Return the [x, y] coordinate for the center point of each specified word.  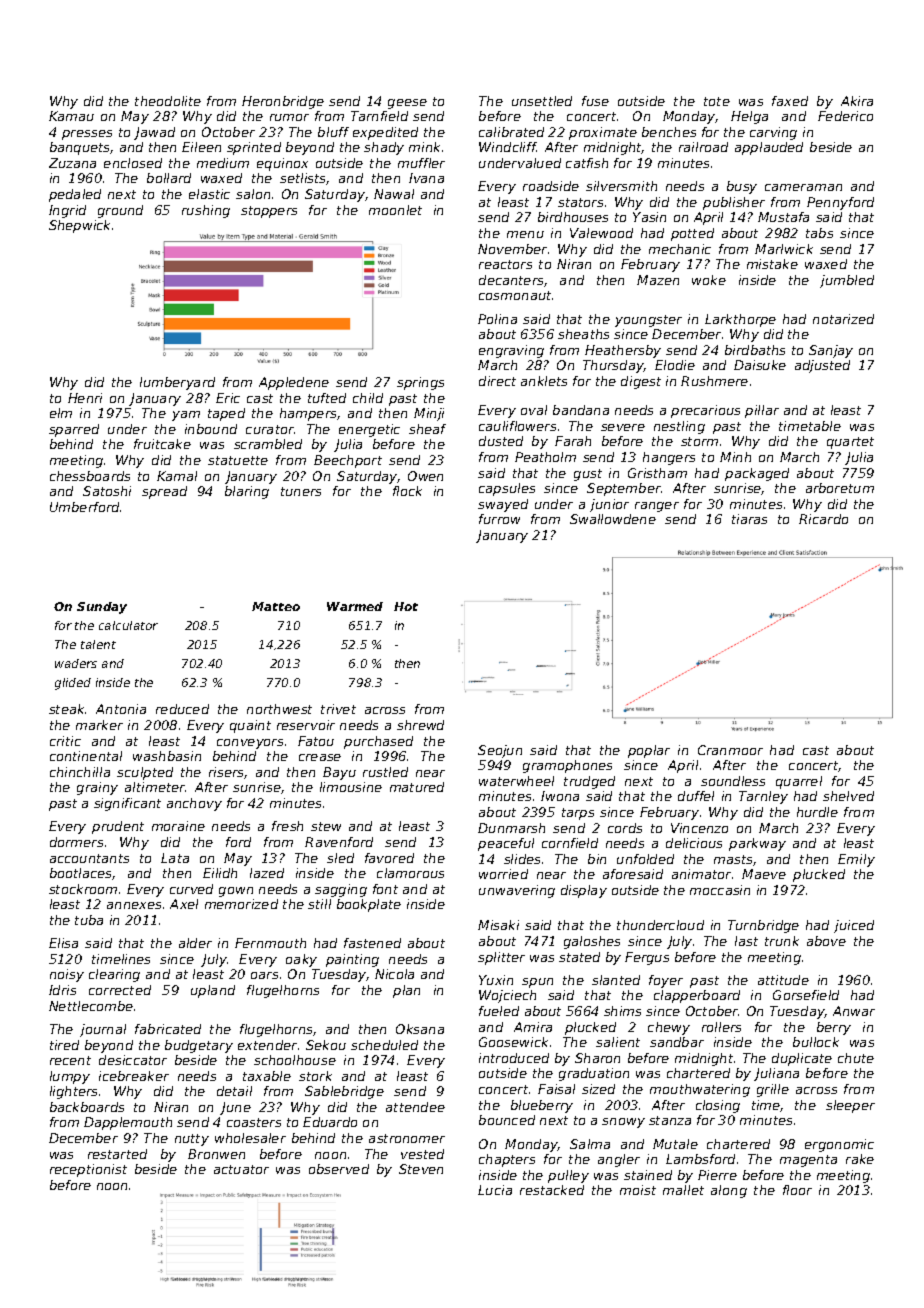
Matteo [276, 606]
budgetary [199, 1046]
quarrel [799, 782]
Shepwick [79, 226]
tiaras [749, 519]
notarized [843, 319]
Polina [497, 319]
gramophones [567, 766]
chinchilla [80, 772]
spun [537, 983]
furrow [499, 519]
